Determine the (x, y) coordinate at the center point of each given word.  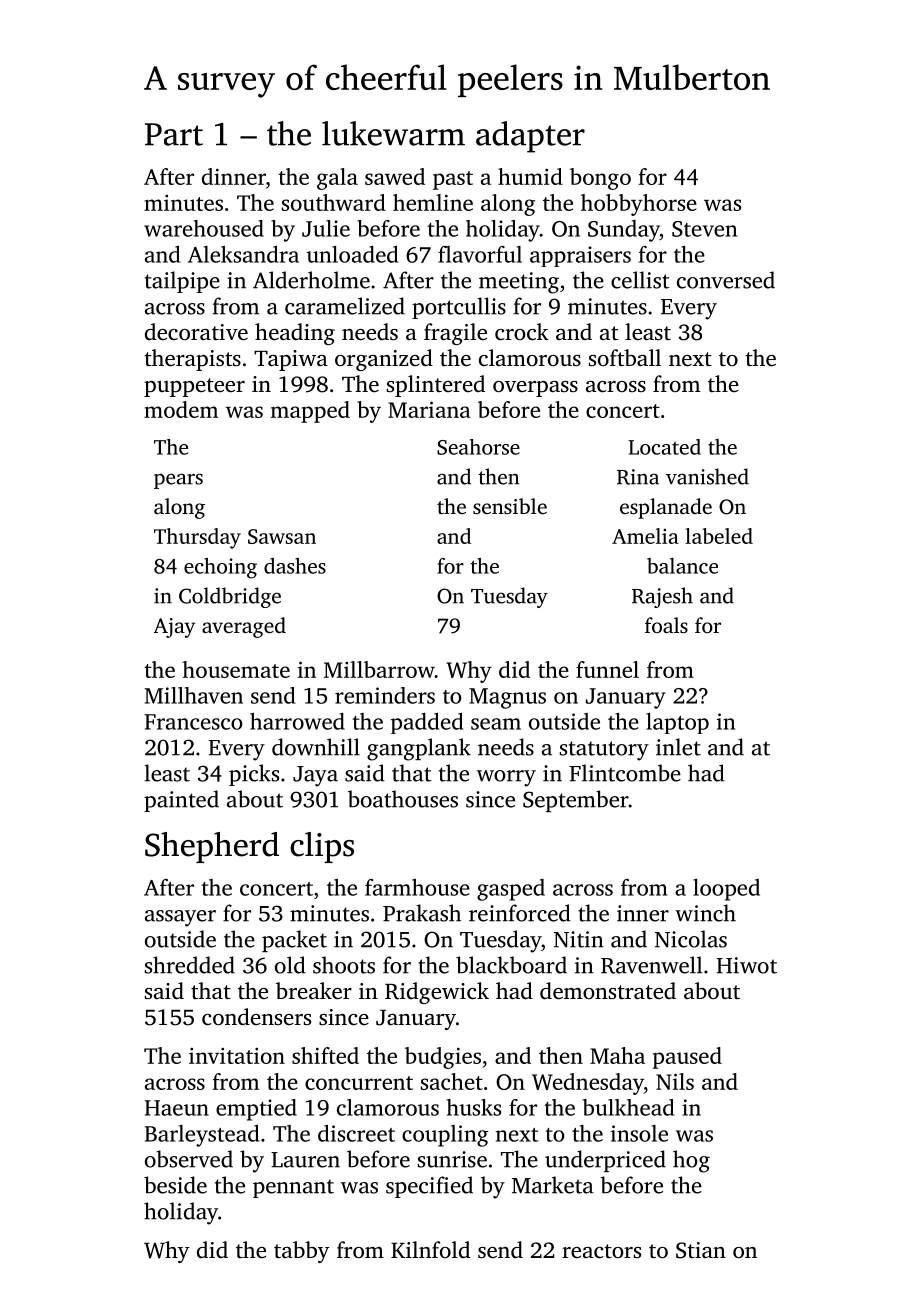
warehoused (204, 228)
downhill (316, 747)
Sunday (624, 231)
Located (664, 447)
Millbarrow (379, 669)
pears (178, 481)
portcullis (459, 308)
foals (666, 625)
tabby (302, 1252)
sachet (452, 1081)
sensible (510, 506)
